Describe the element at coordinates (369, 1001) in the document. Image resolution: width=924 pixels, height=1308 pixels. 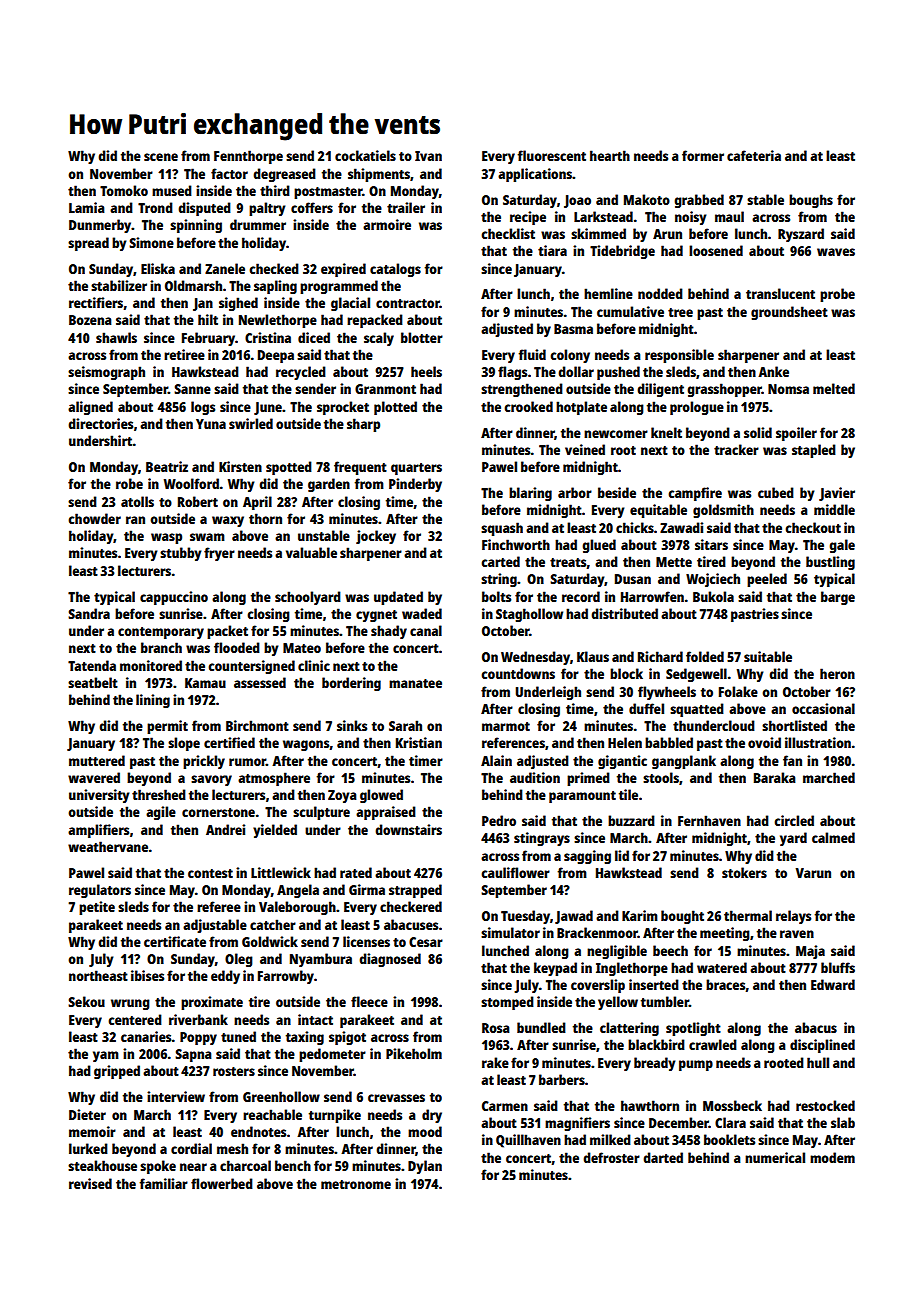
I see `fleece` at that location.
